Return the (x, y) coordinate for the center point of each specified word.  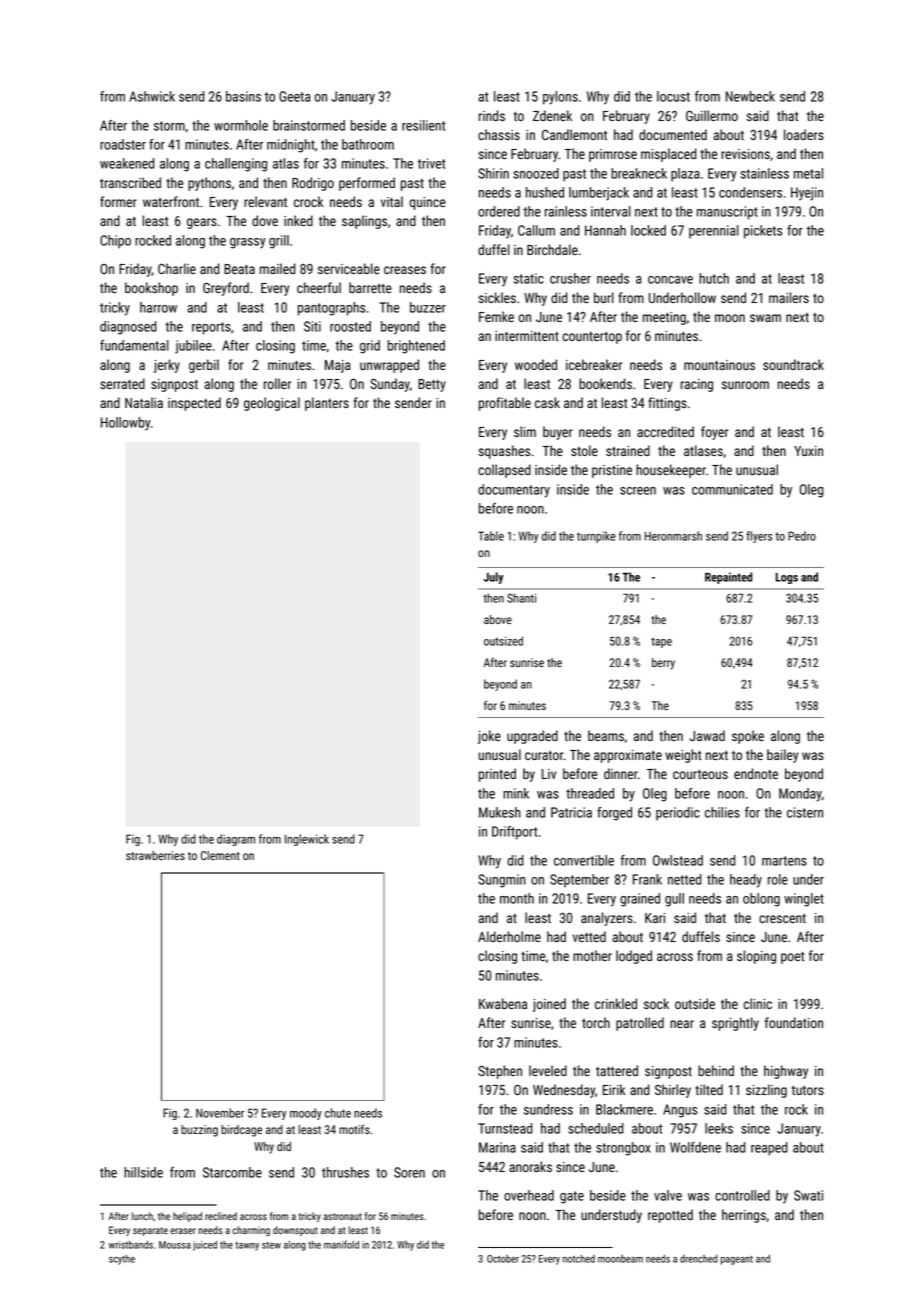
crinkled (616, 1003)
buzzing (199, 1131)
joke (489, 737)
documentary (514, 491)
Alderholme (509, 936)
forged (614, 814)
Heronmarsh (673, 536)
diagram (236, 840)
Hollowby (126, 424)
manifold (341, 1244)
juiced (205, 1246)
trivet (432, 163)
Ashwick (152, 96)
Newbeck (750, 96)
